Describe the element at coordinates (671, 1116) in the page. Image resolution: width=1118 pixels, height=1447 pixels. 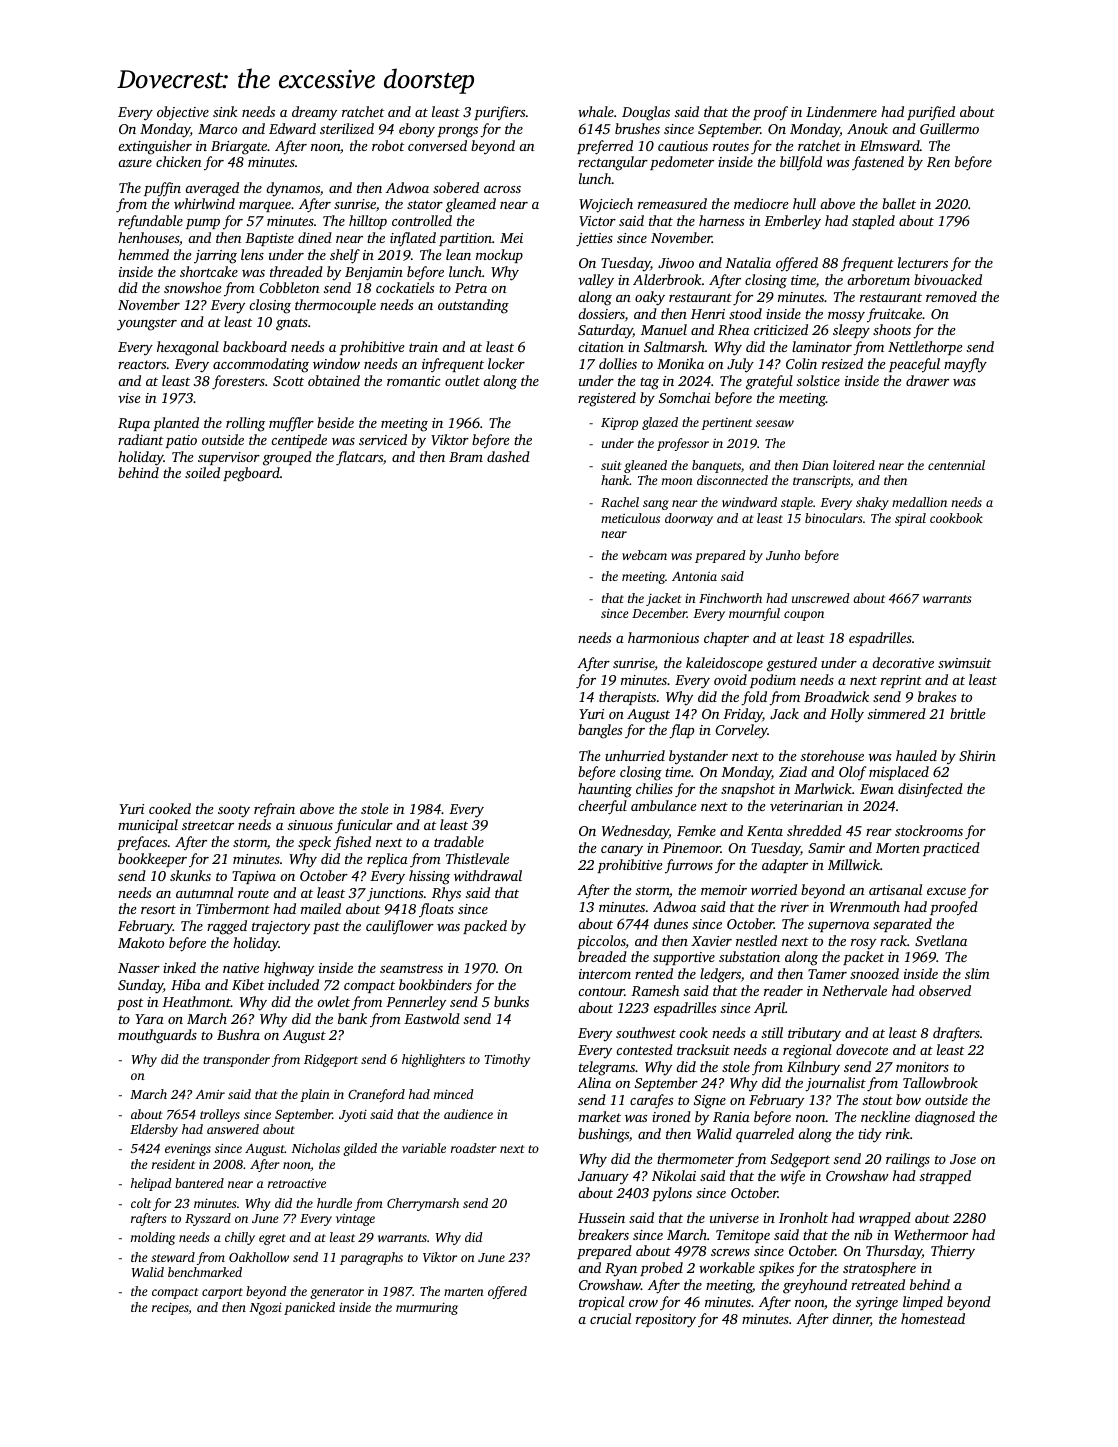
I see `ironed` at that location.
